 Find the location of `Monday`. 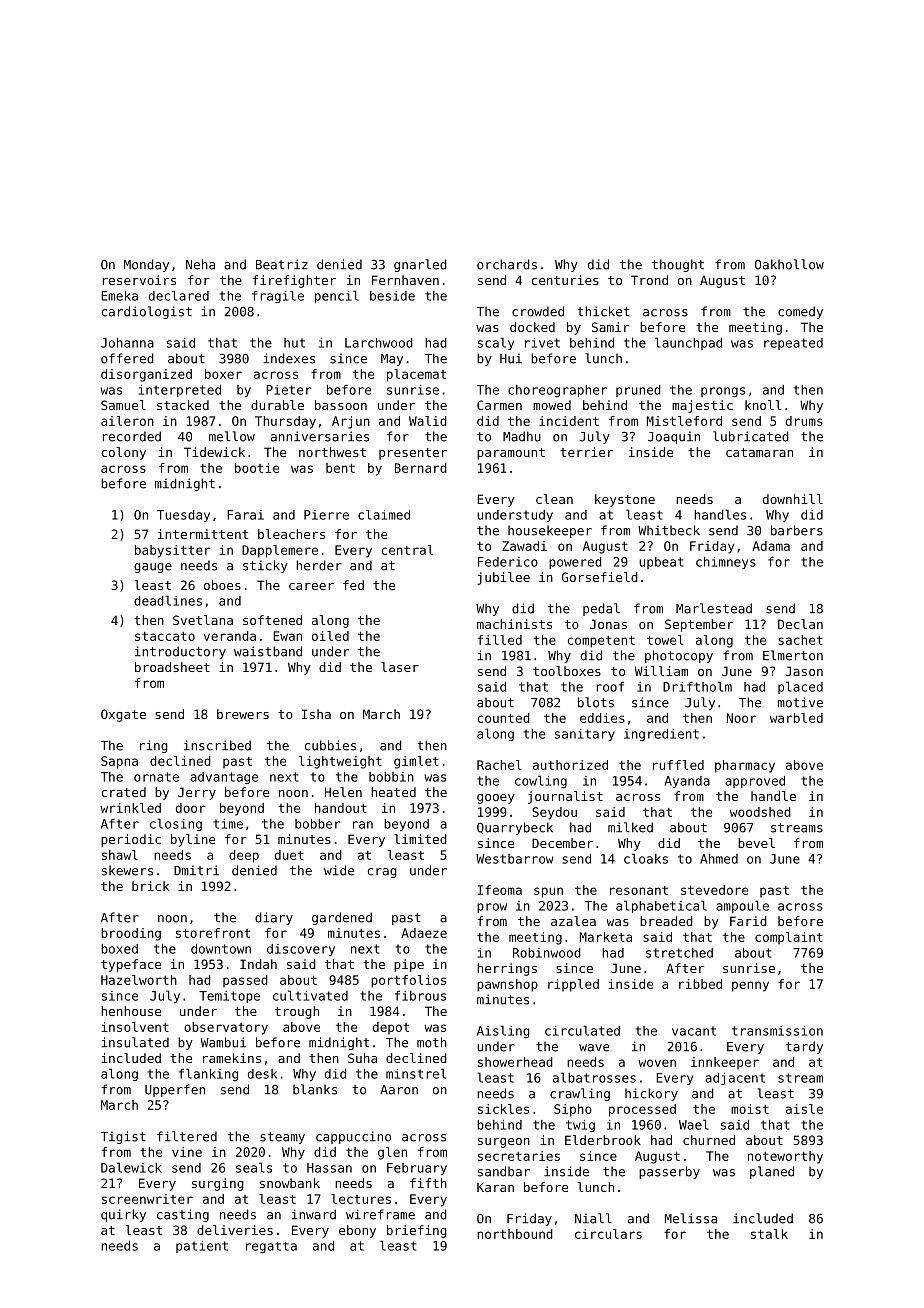

Monday is located at coordinates (146, 265).
